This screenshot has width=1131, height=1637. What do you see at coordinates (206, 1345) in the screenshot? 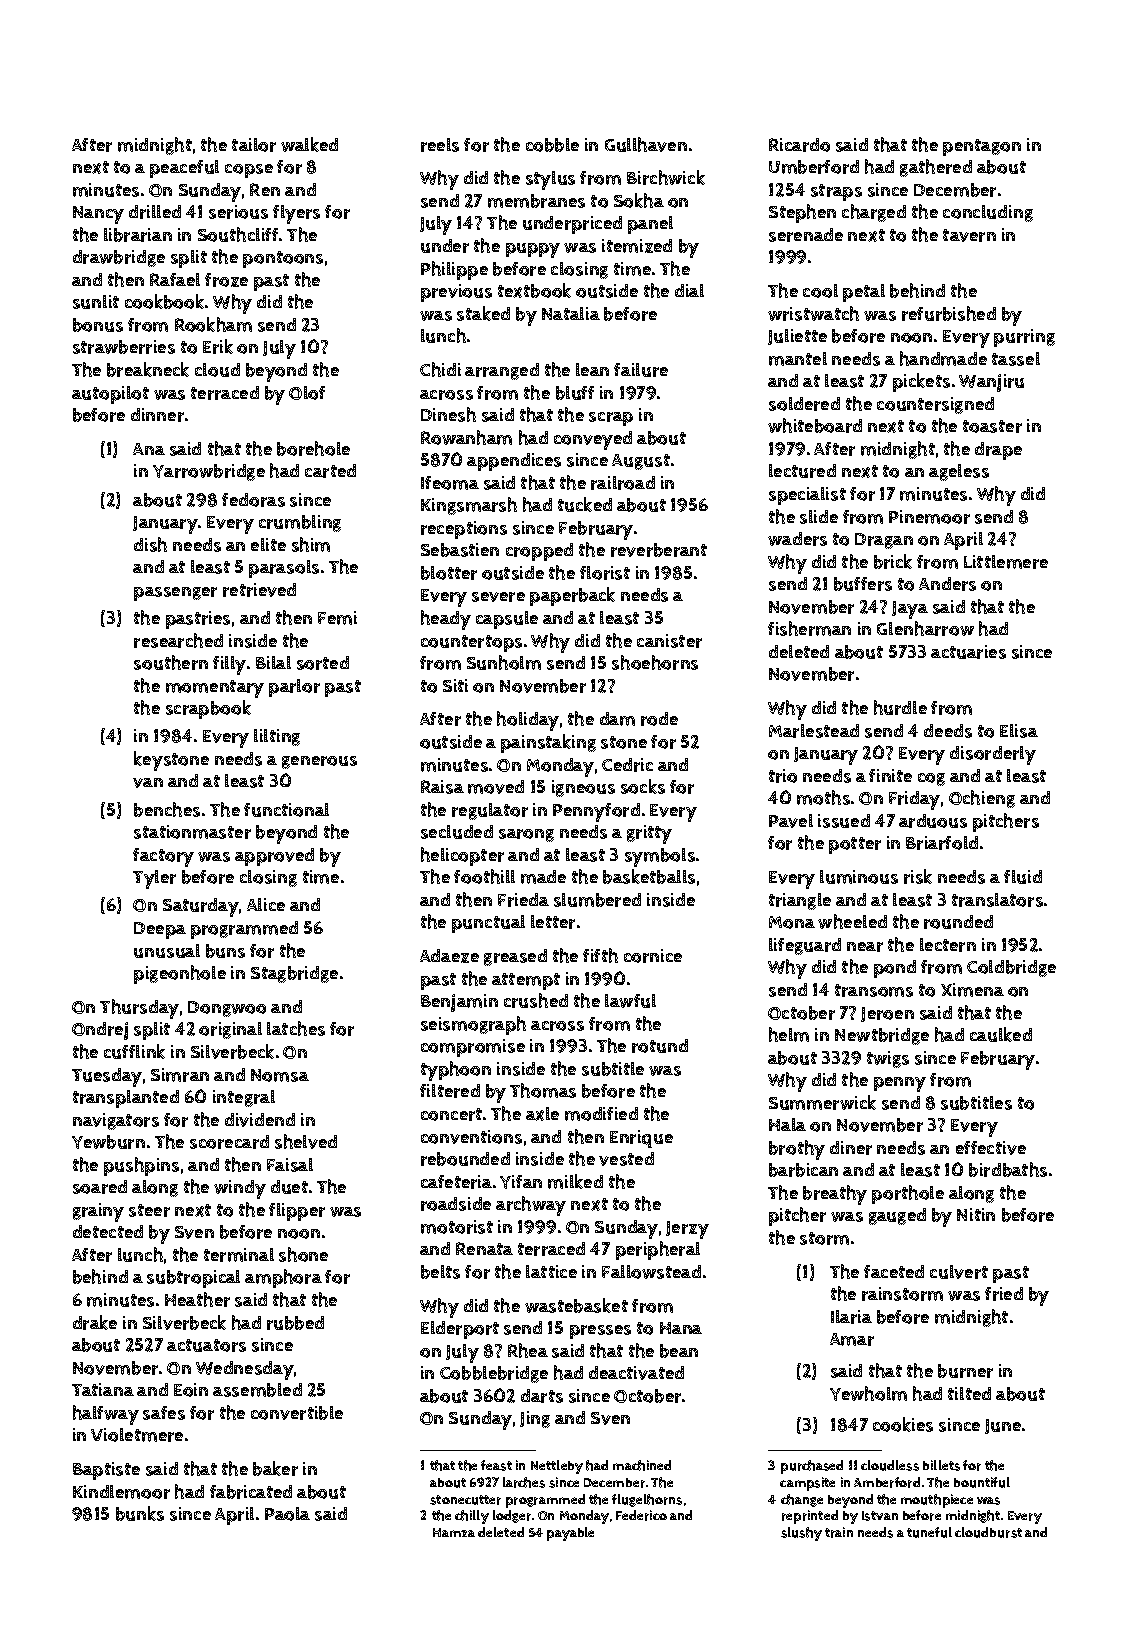
I see `actuators` at bounding box center [206, 1345].
